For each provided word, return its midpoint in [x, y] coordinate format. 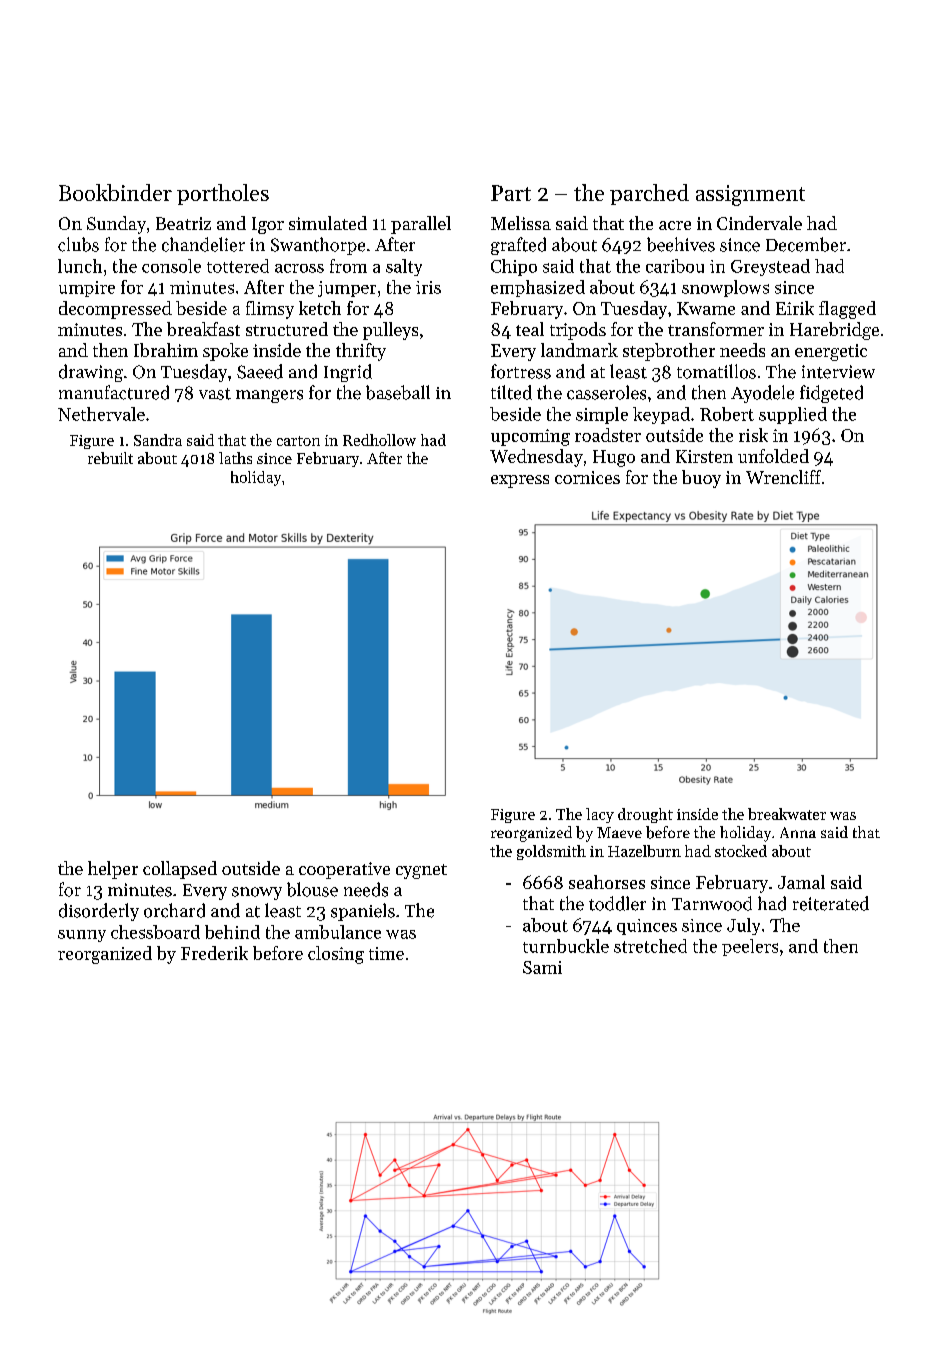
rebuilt [110, 458]
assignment [750, 195]
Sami [542, 967]
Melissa [521, 223]
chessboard [155, 932]
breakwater [787, 814]
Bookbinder [115, 192]
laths [235, 458]
